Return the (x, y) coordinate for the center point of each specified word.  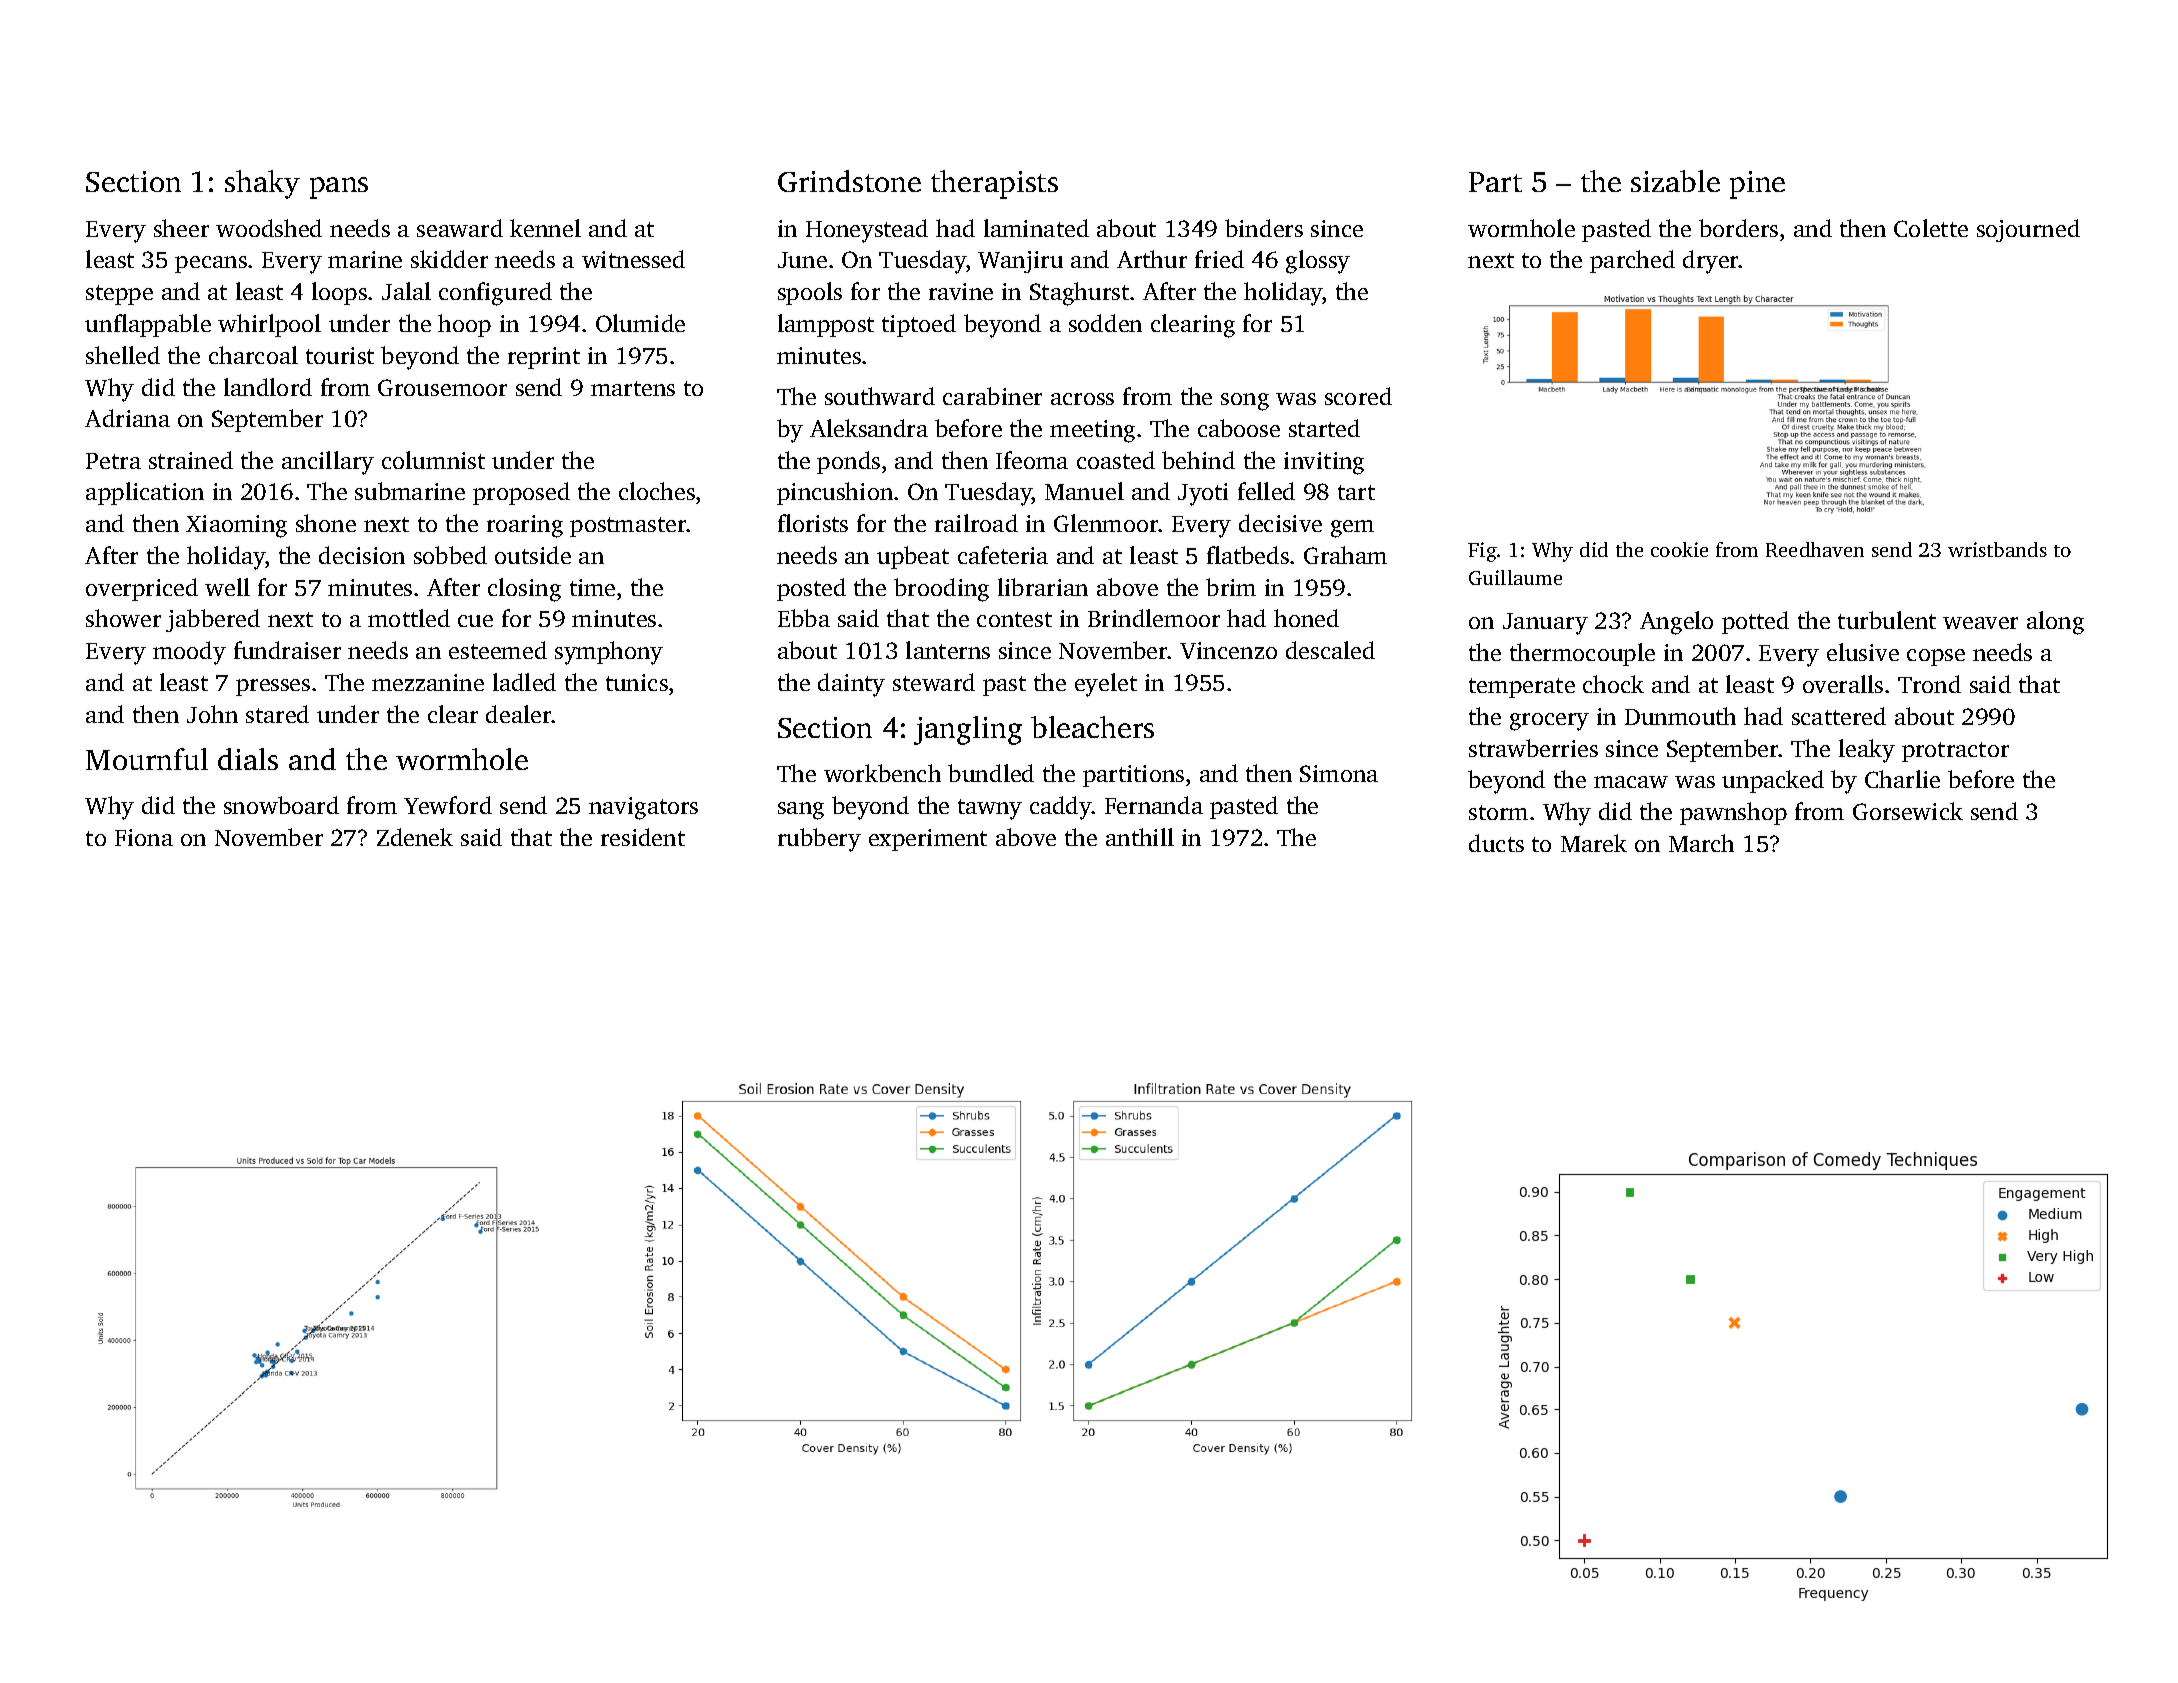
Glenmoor (1106, 523)
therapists (994, 184)
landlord (268, 387)
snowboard (281, 805)
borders (1738, 228)
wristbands (1997, 549)
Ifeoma (1032, 460)
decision (362, 555)
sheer (181, 228)
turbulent (1887, 620)
